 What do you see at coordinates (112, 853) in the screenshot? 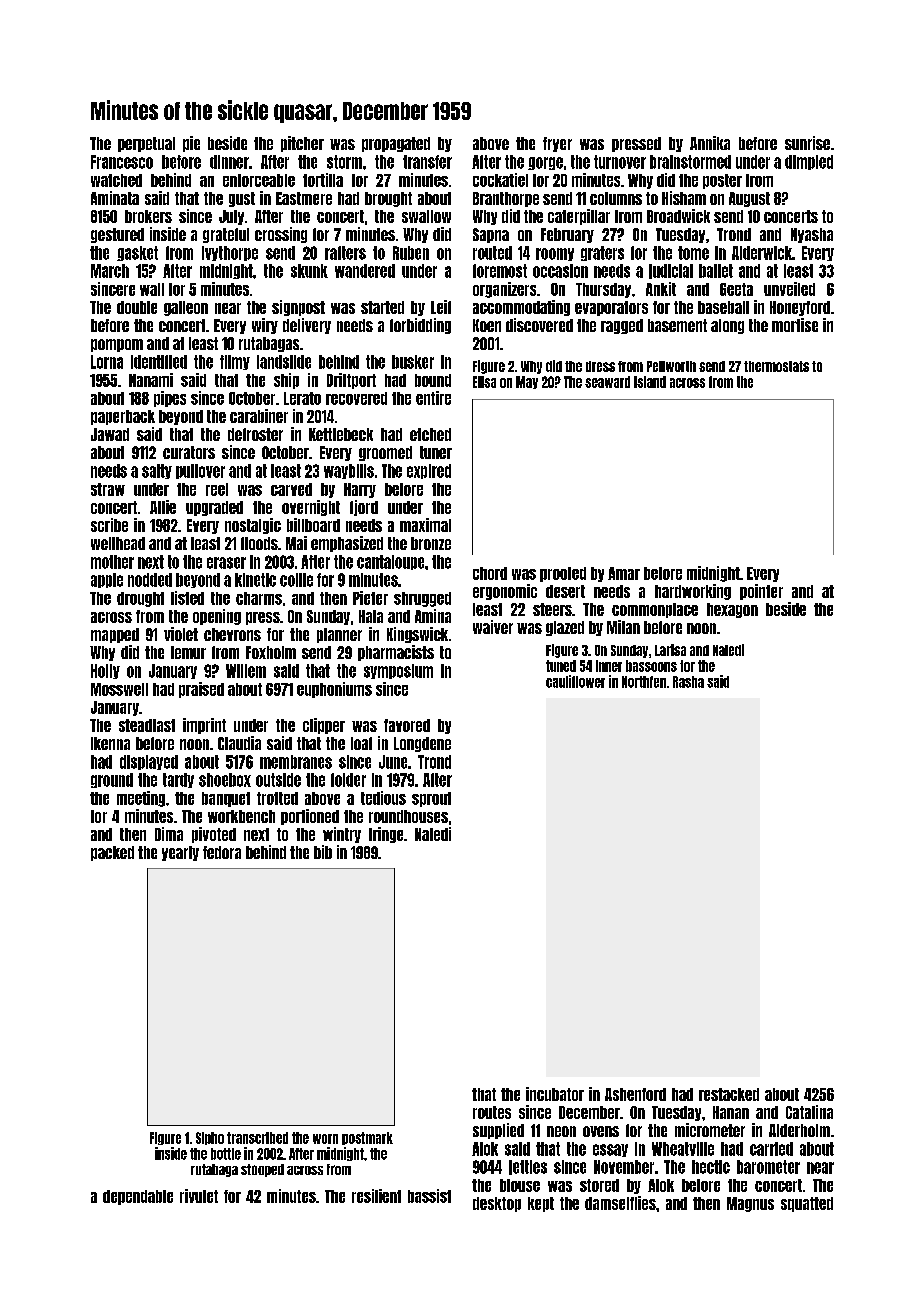
I see `packed` at bounding box center [112, 853].
